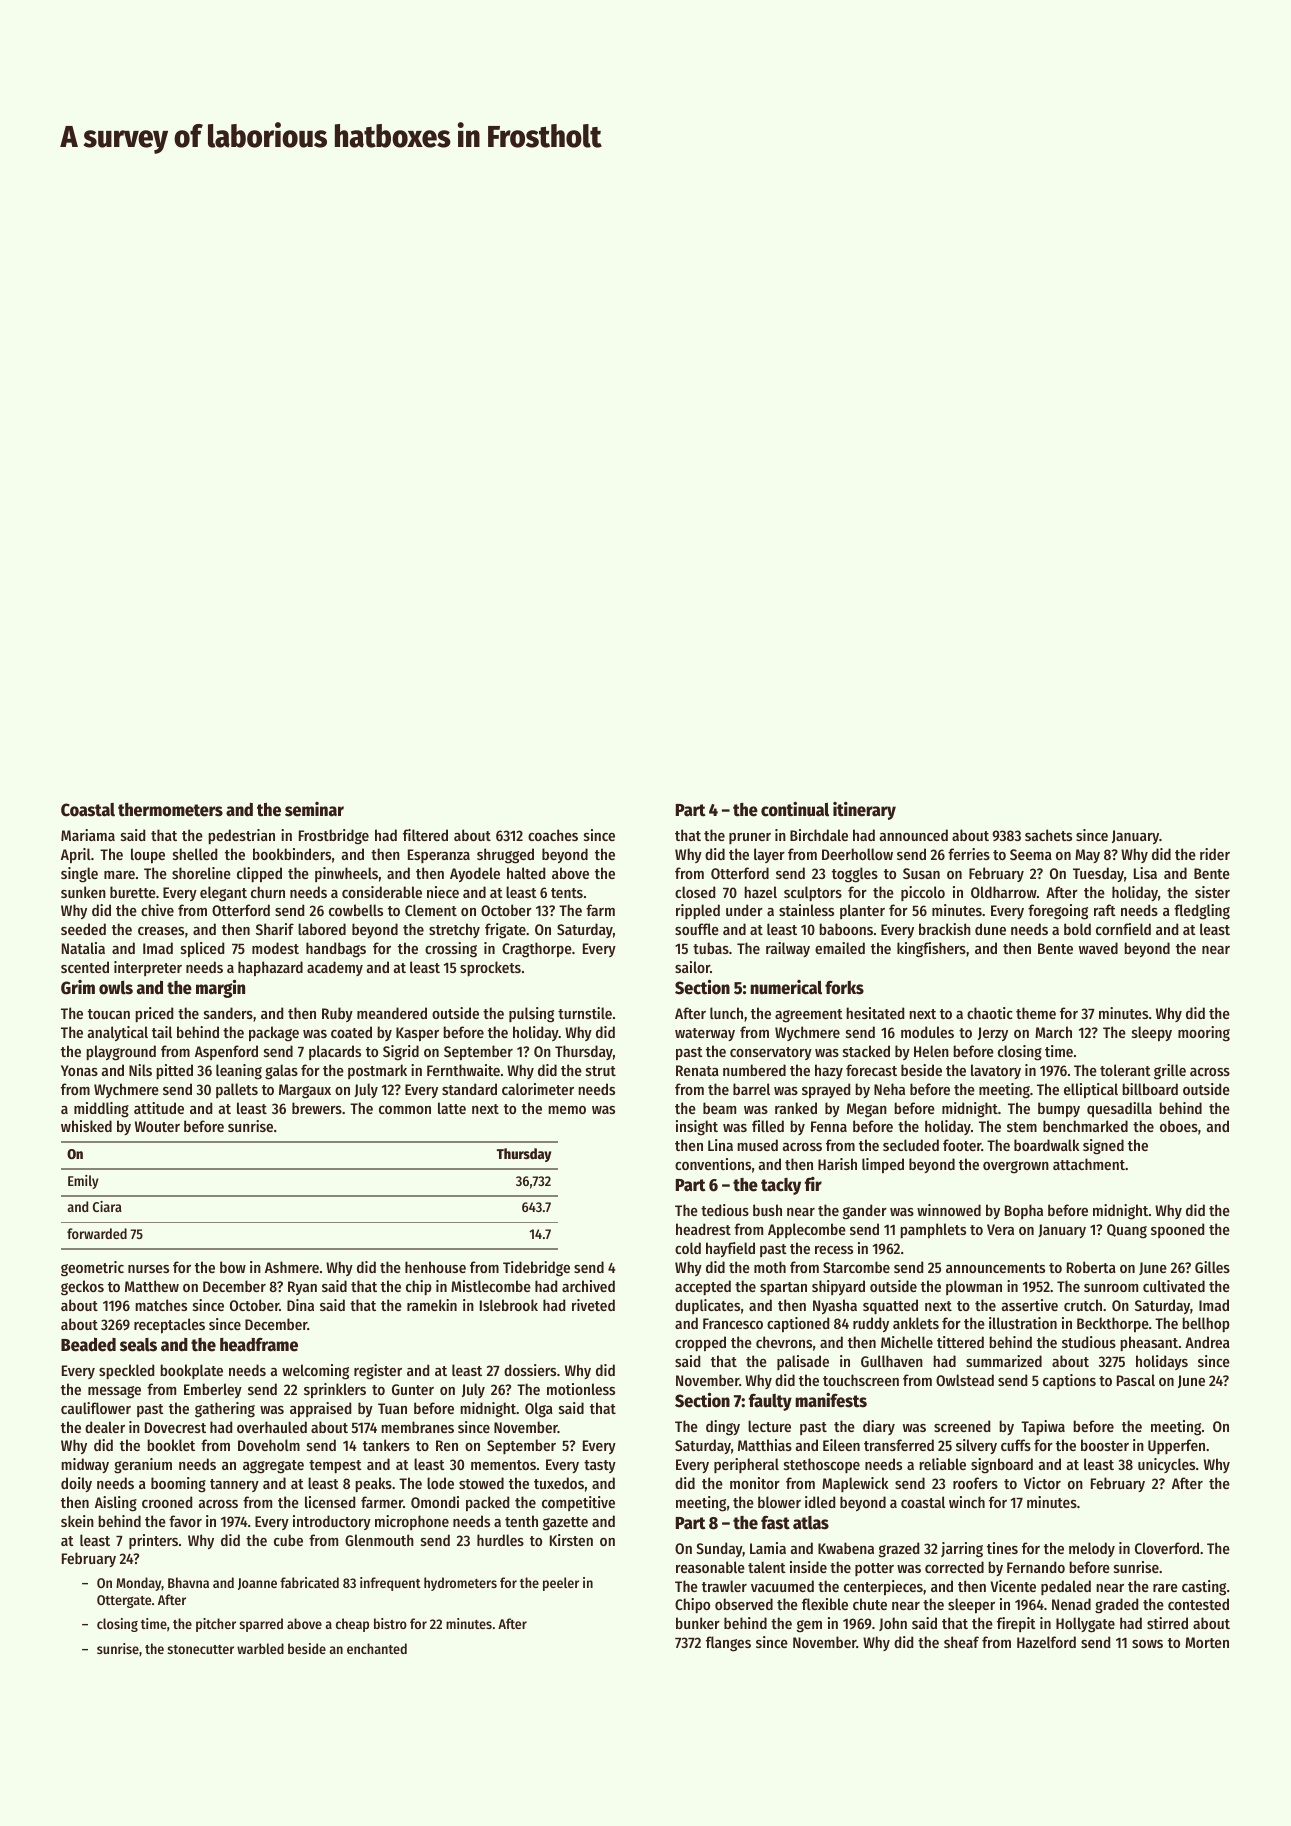  What do you see at coordinates (707, 1306) in the screenshot?
I see `duplicates` at bounding box center [707, 1306].
